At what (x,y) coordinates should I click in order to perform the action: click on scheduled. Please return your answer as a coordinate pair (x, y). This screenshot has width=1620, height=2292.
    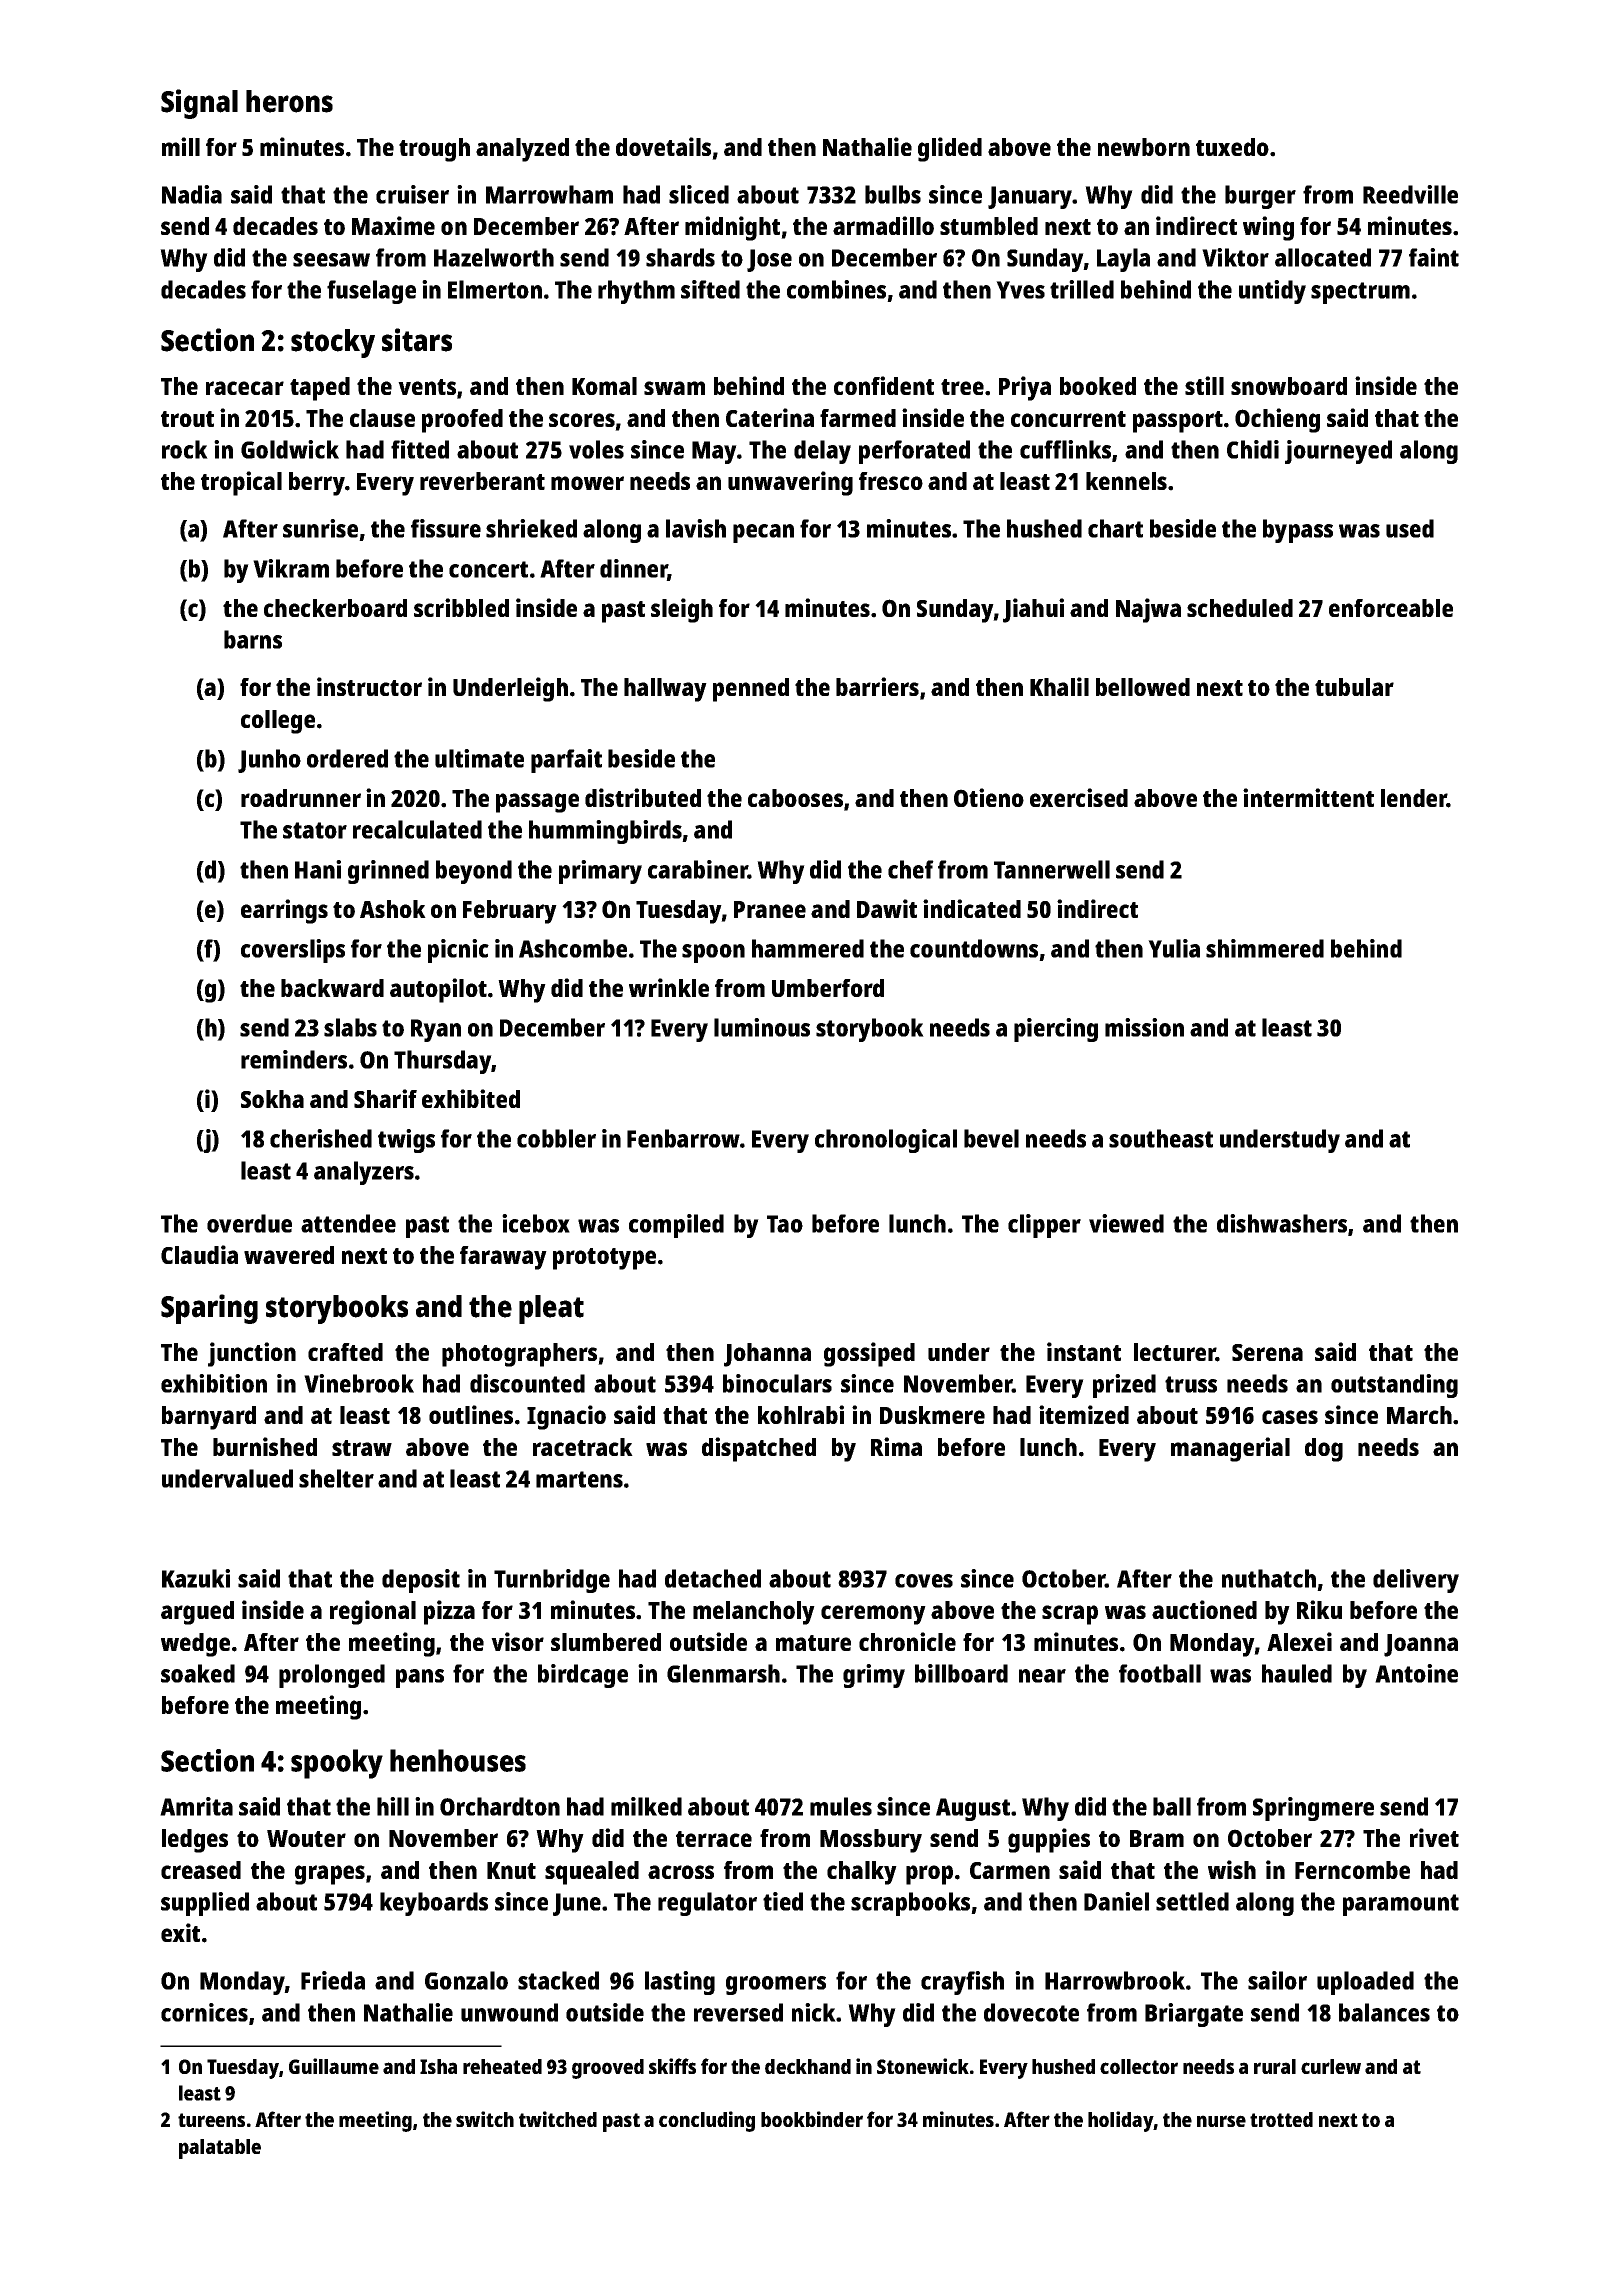
    Looking at the image, I should click on (1240, 608).
